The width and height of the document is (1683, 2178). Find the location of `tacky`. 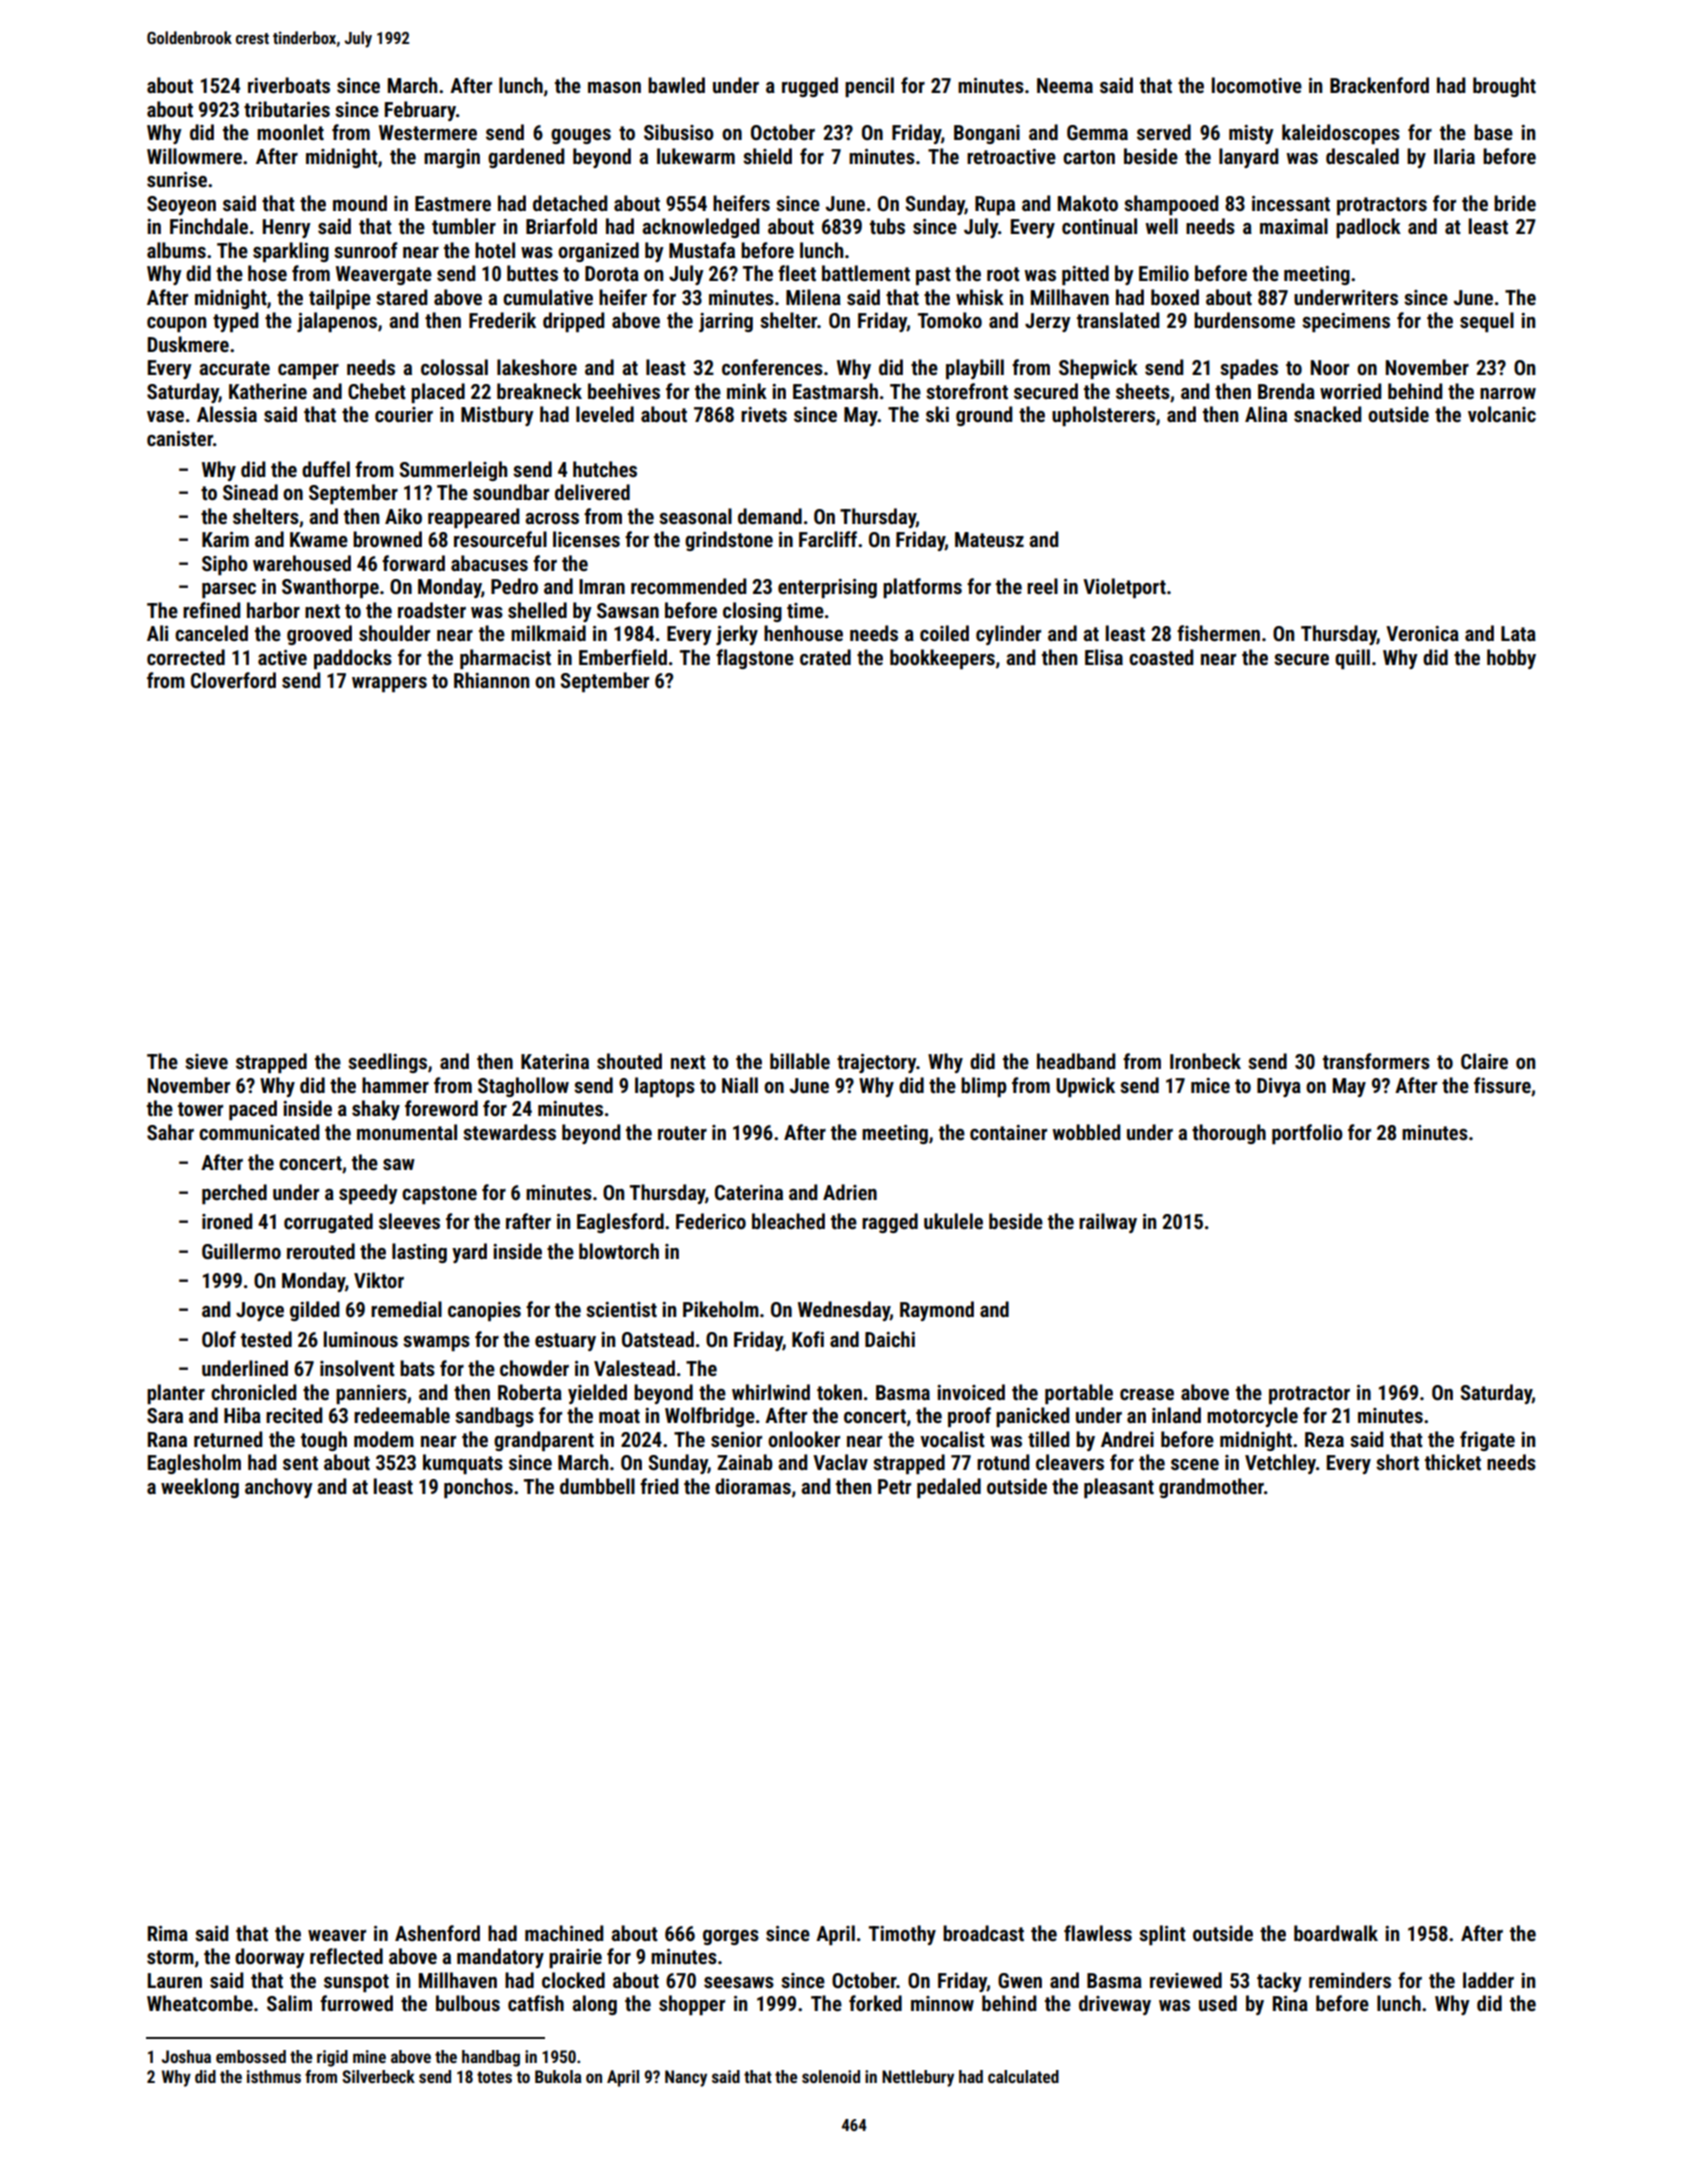

tacky is located at coordinates (1279, 1982).
